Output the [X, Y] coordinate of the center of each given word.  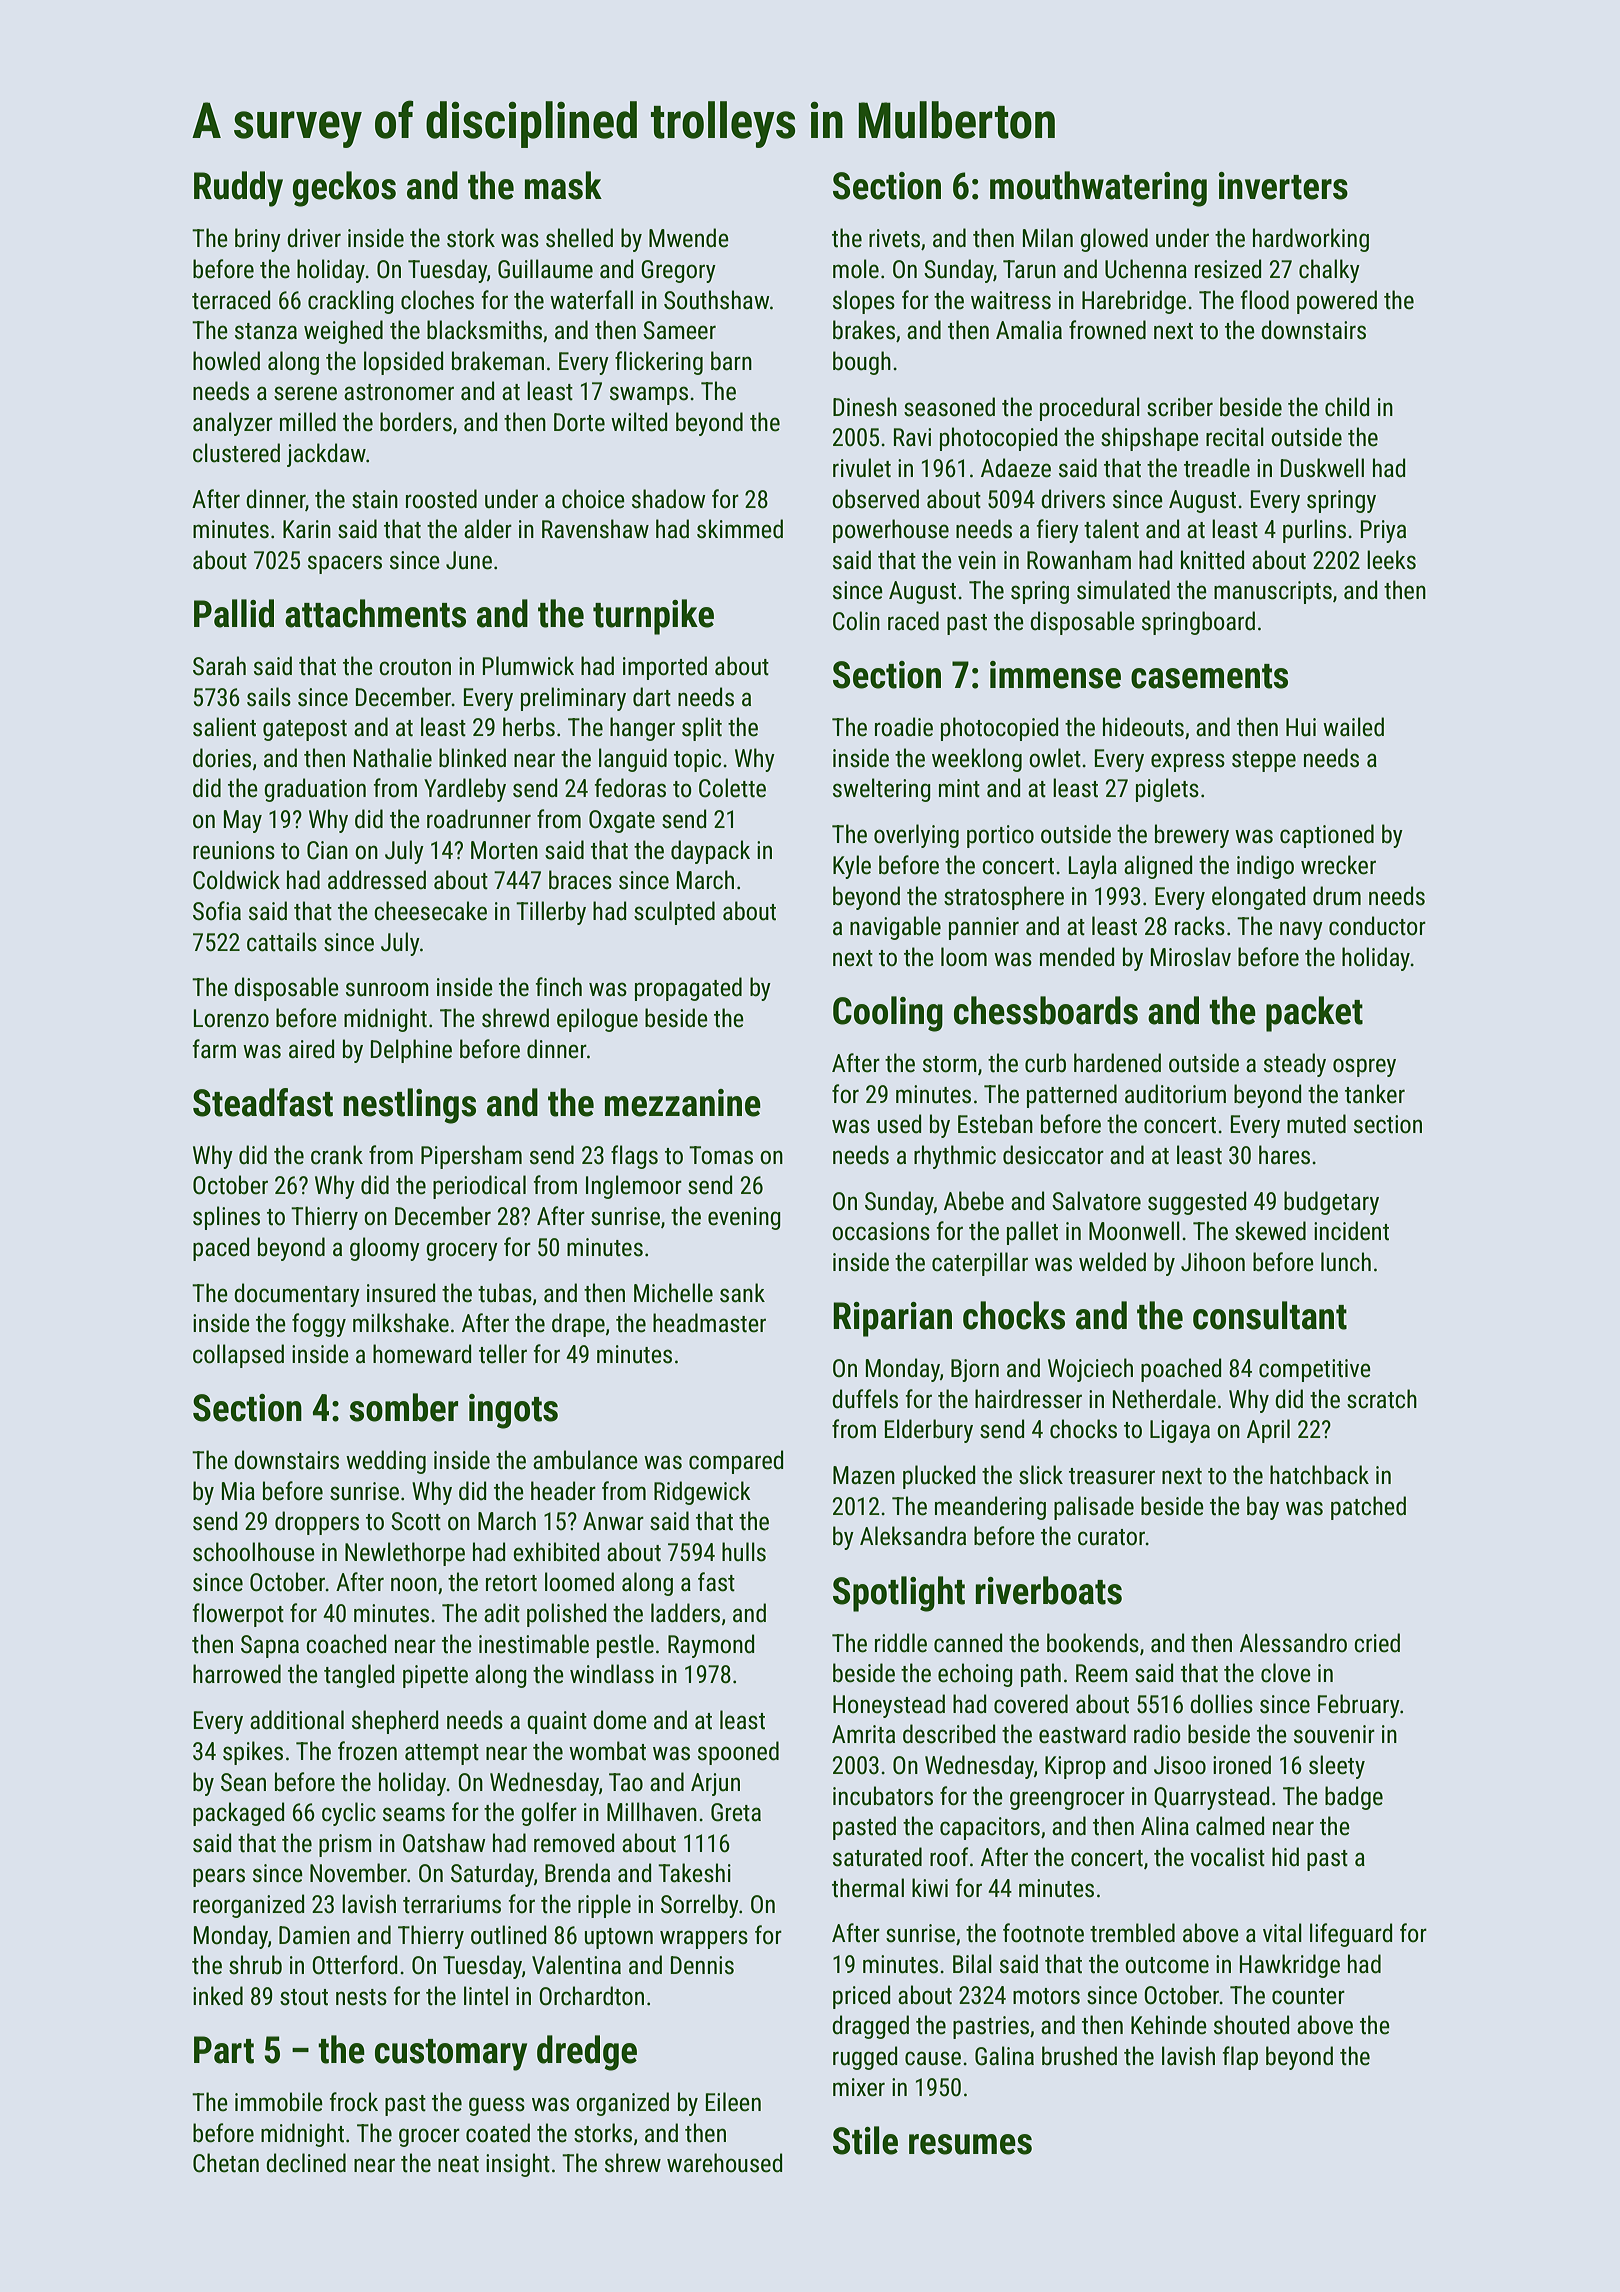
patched [1368, 1508]
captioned [1327, 836]
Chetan [226, 2163]
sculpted [674, 913]
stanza [266, 331]
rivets [894, 238]
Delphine [411, 1051]
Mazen [864, 1475]
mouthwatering [1098, 189]
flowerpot [238, 1615]
